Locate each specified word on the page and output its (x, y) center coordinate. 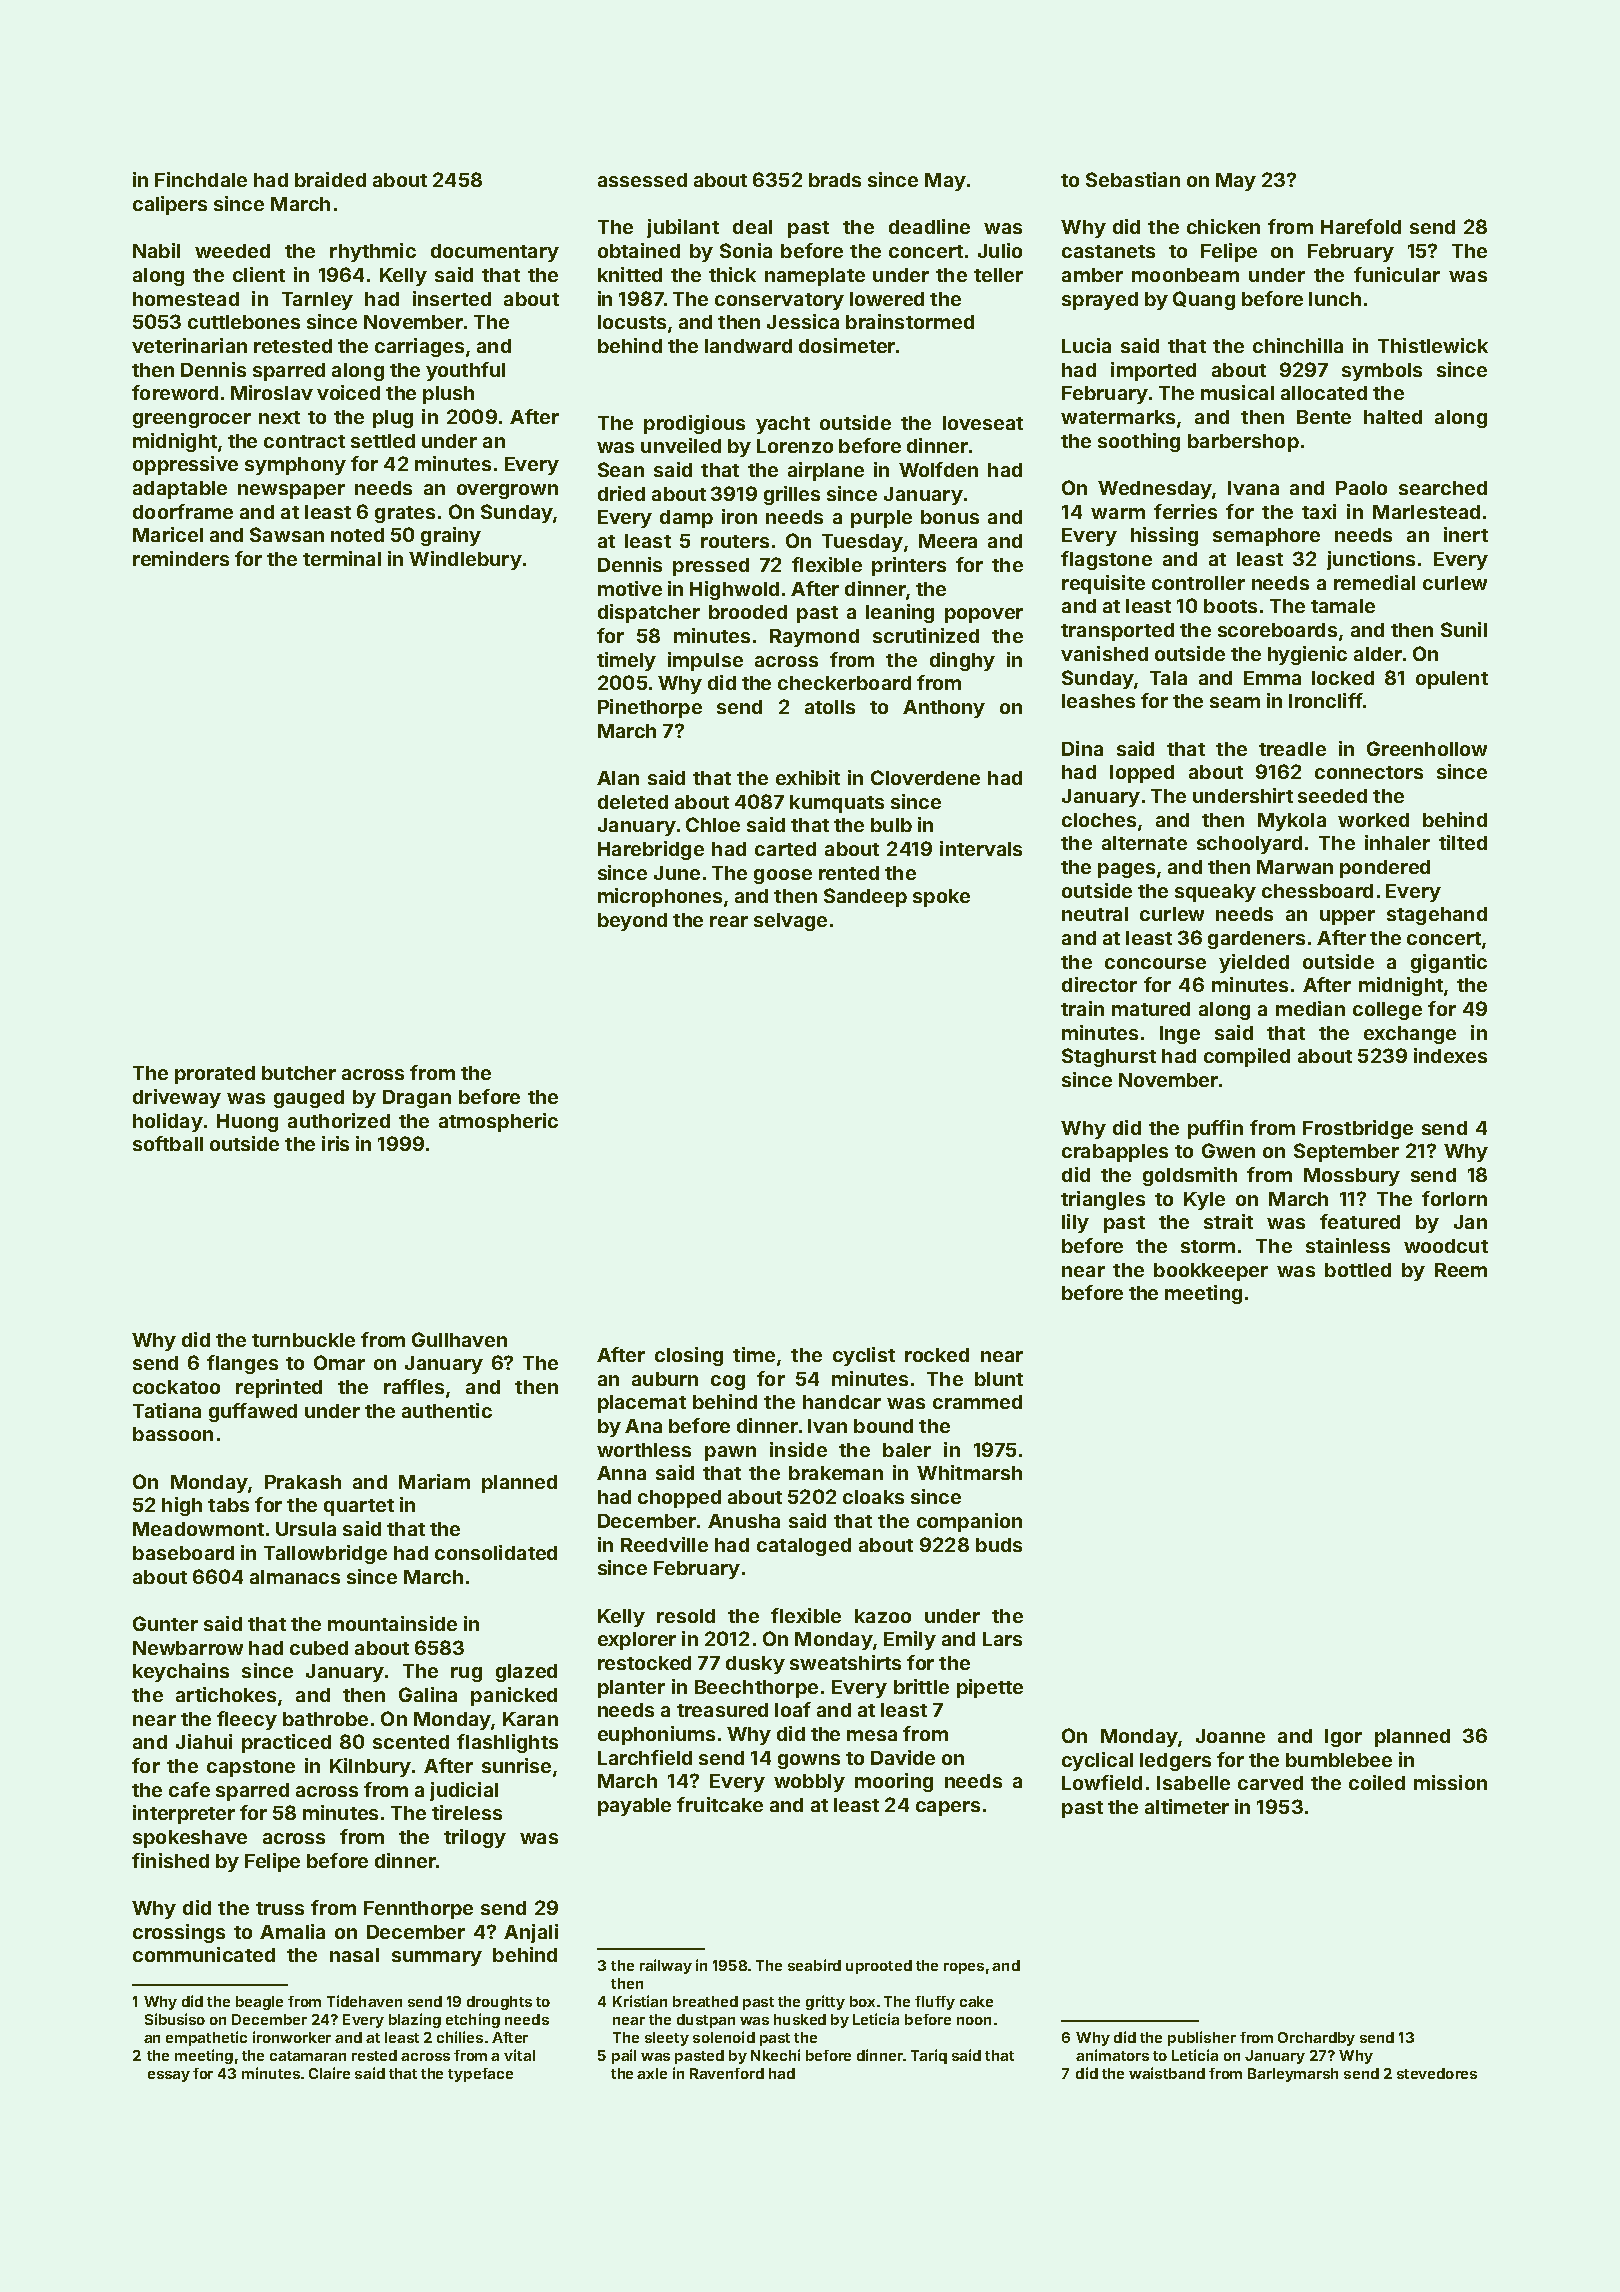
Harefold (1361, 226)
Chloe (713, 824)
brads (835, 180)
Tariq (929, 2056)
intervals (981, 848)
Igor (1343, 1738)
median (1310, 1008)
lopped (1142, 774)
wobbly (809, 1783)
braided (330, 179)
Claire (329, 2073)
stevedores (1437, 2073)
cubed (319, 1648)
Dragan (417, 1099)
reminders (181, 558)
